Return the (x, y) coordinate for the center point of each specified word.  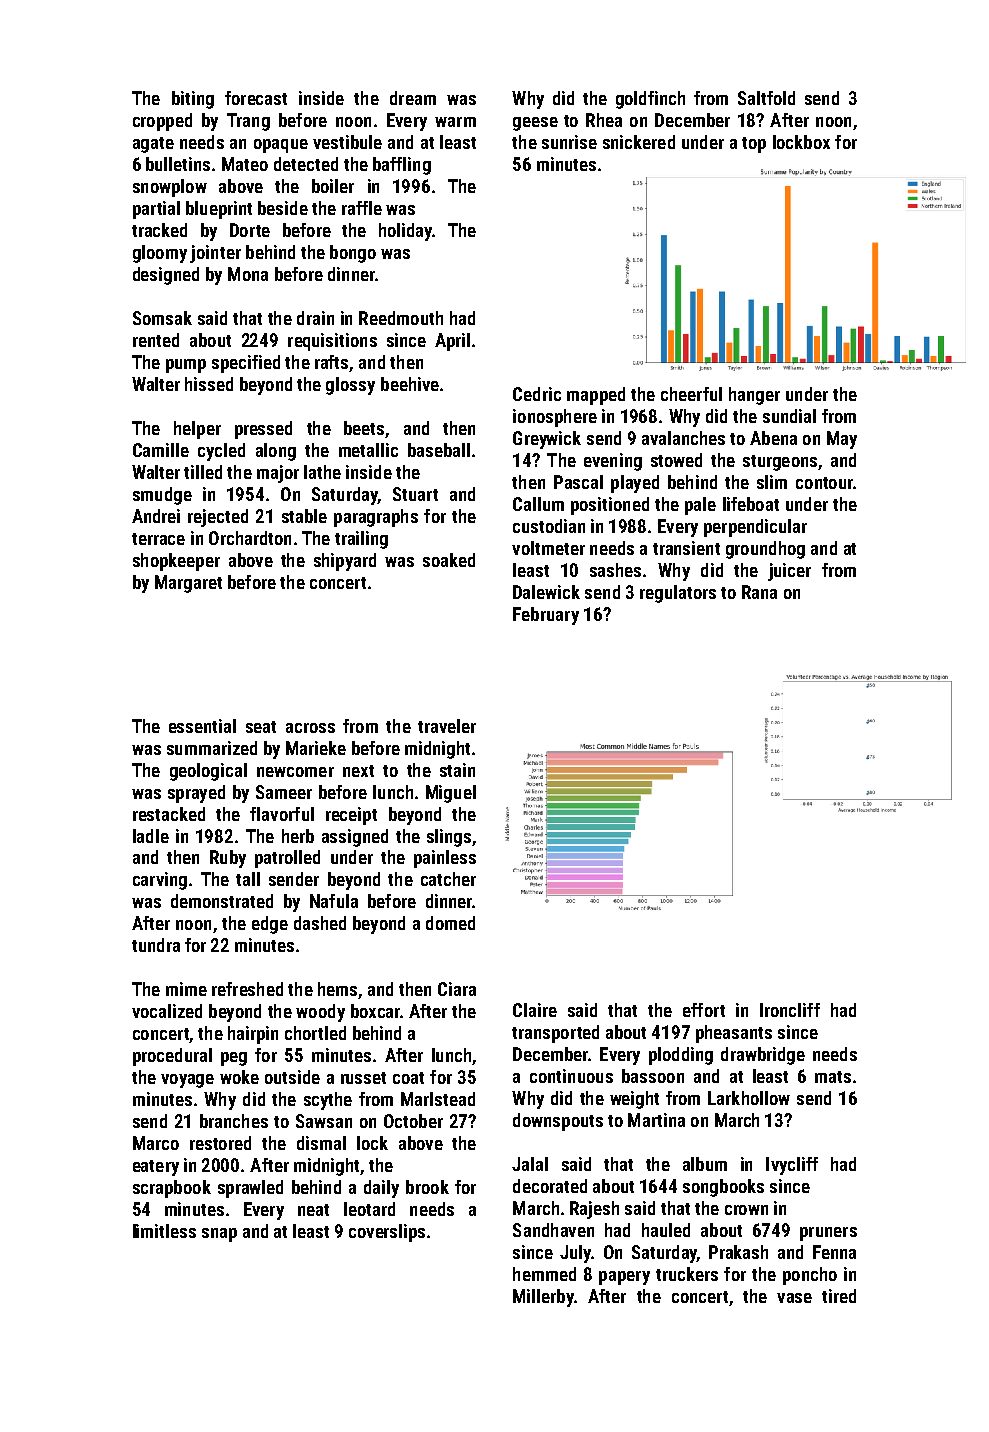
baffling (402, 166)
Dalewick (546, 592)
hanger (754, 396)
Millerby (543, 1298)
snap (219, 1235)
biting (193, 100)
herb (298, 836)
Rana (759, 592)
